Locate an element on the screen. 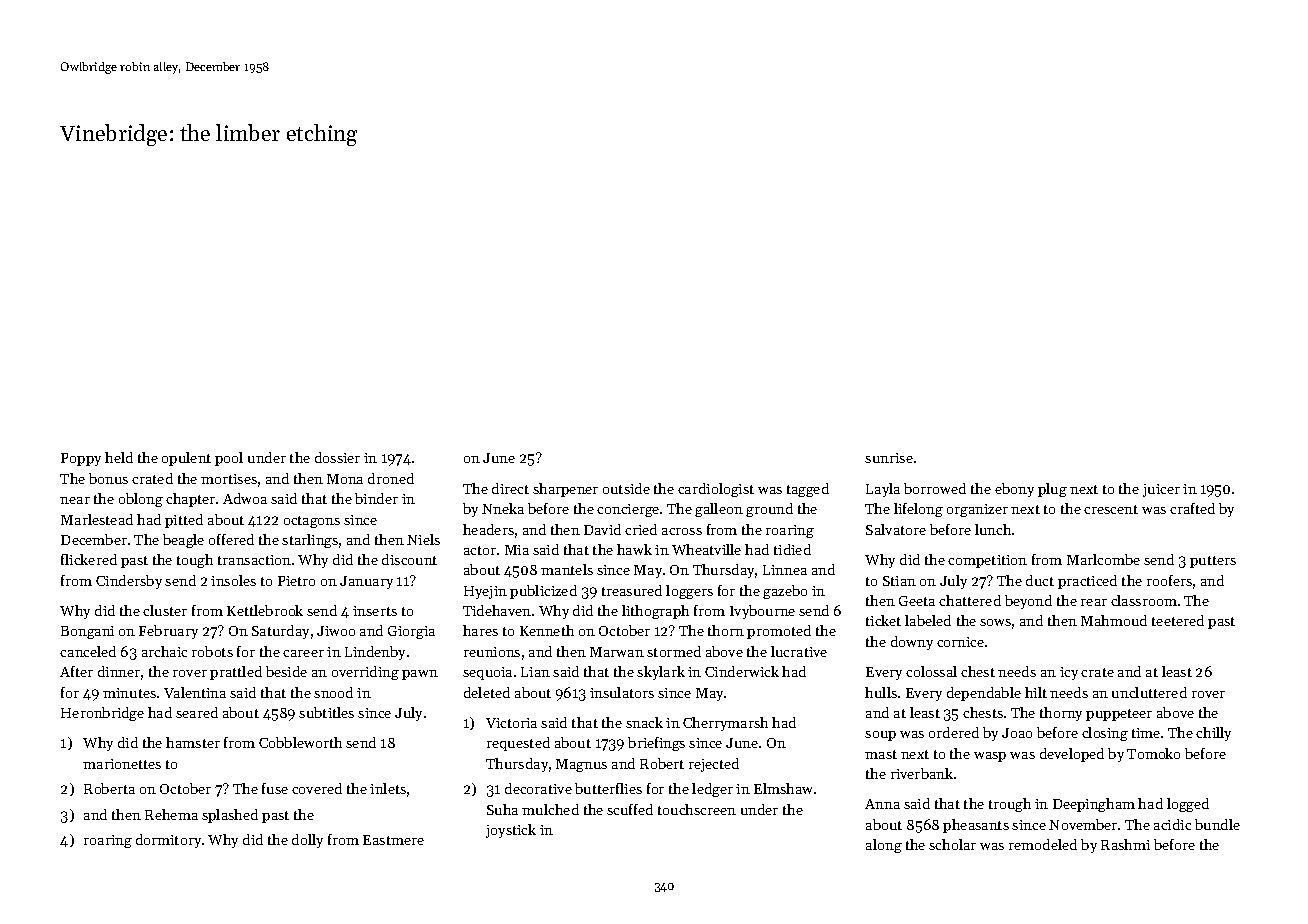  joystick is located at coordinates (511, 831).
